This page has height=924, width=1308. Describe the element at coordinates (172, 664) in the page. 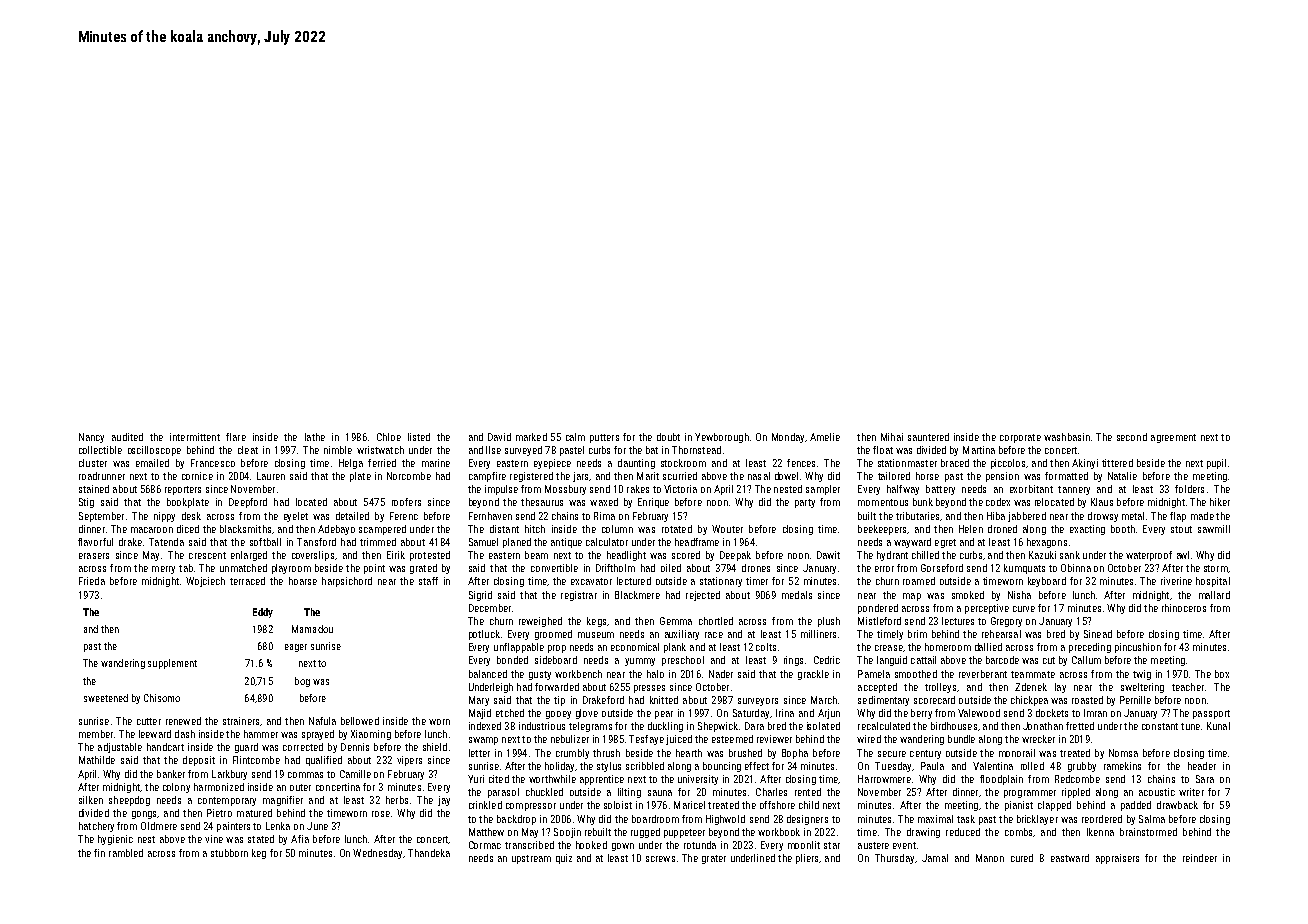

I see `supplement` at that location.
